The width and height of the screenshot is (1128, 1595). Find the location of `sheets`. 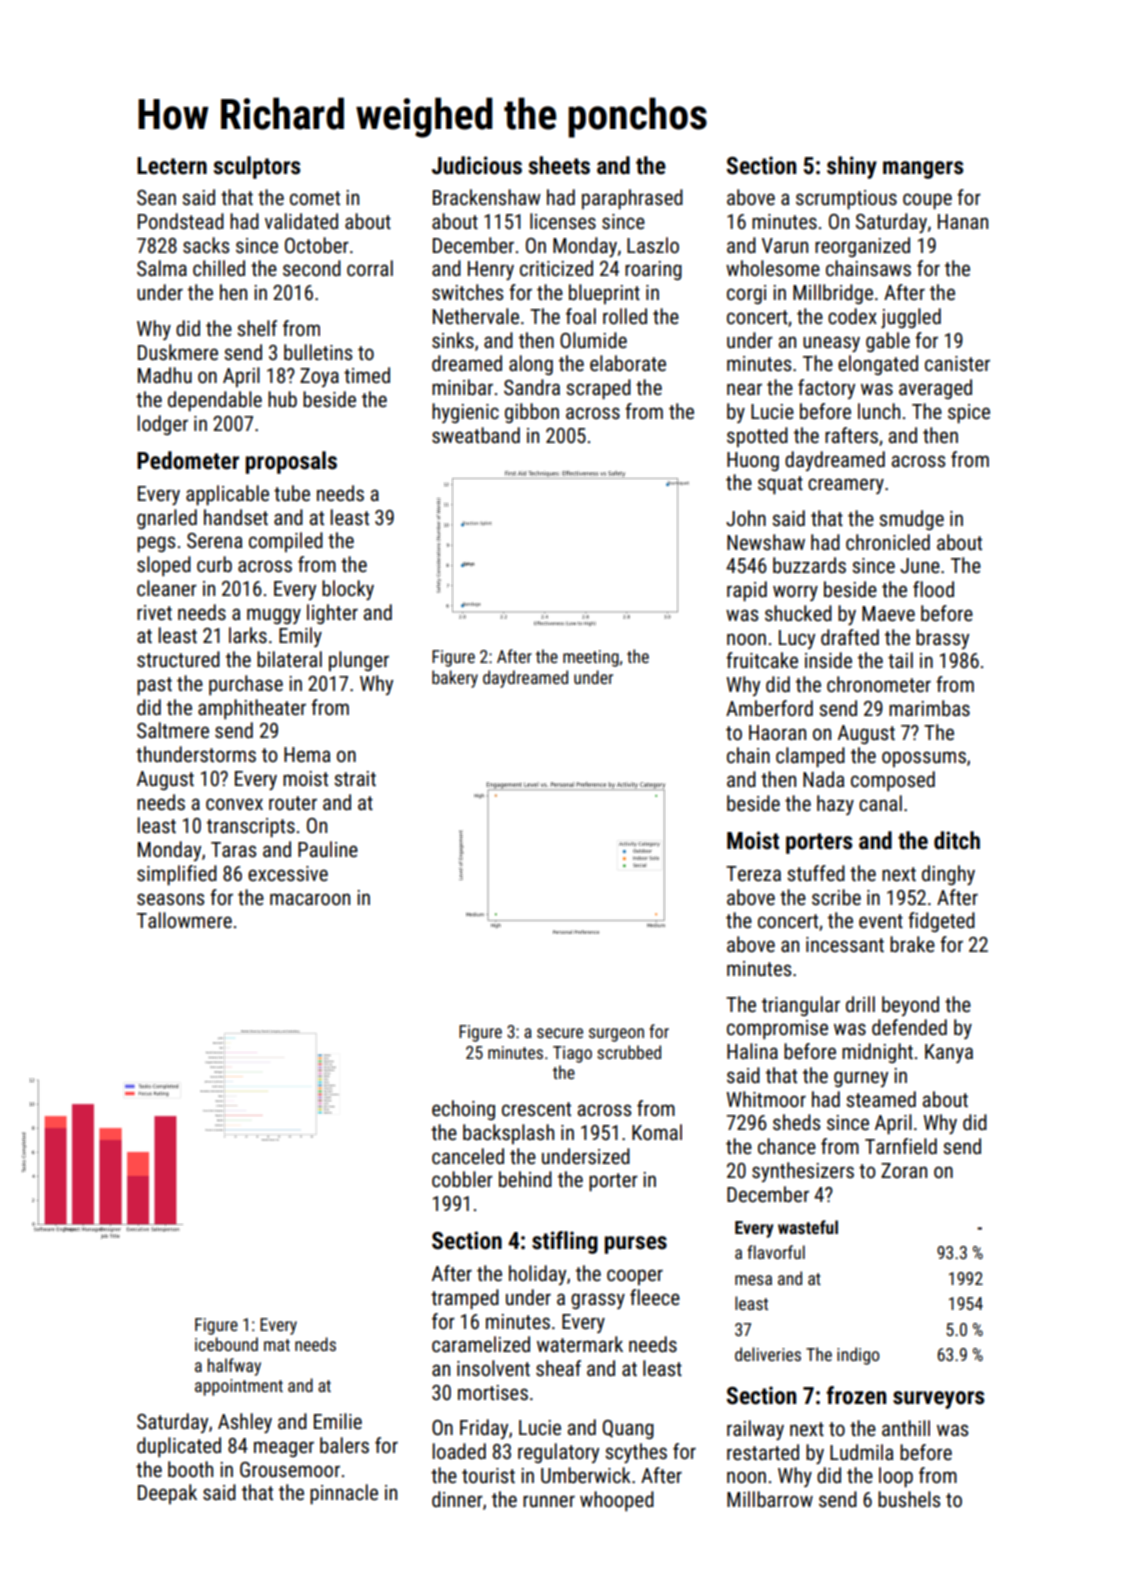

sheets is located at coordinates (559, 165).
